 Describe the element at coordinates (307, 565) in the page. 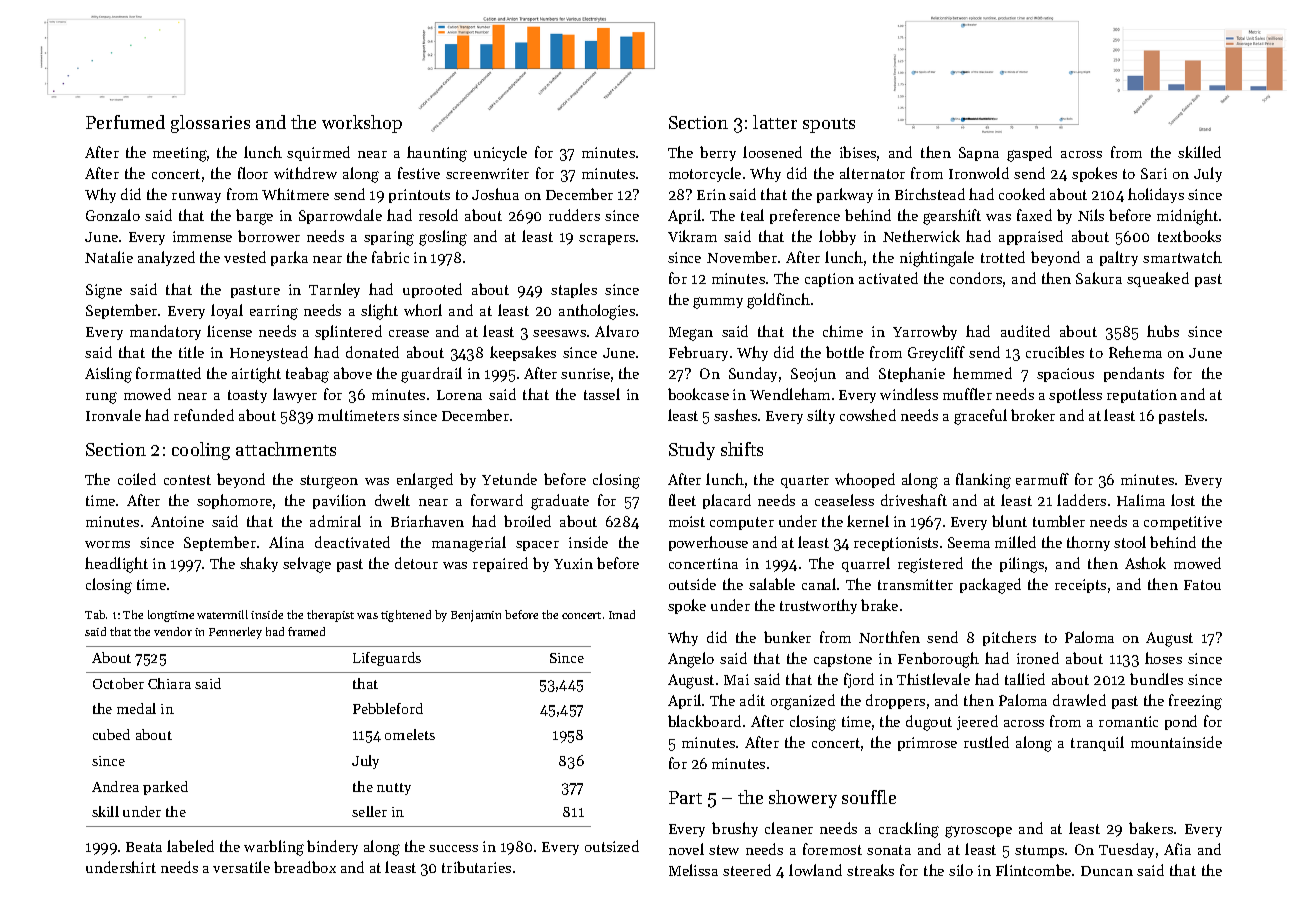

I see `selvage` at that location.
